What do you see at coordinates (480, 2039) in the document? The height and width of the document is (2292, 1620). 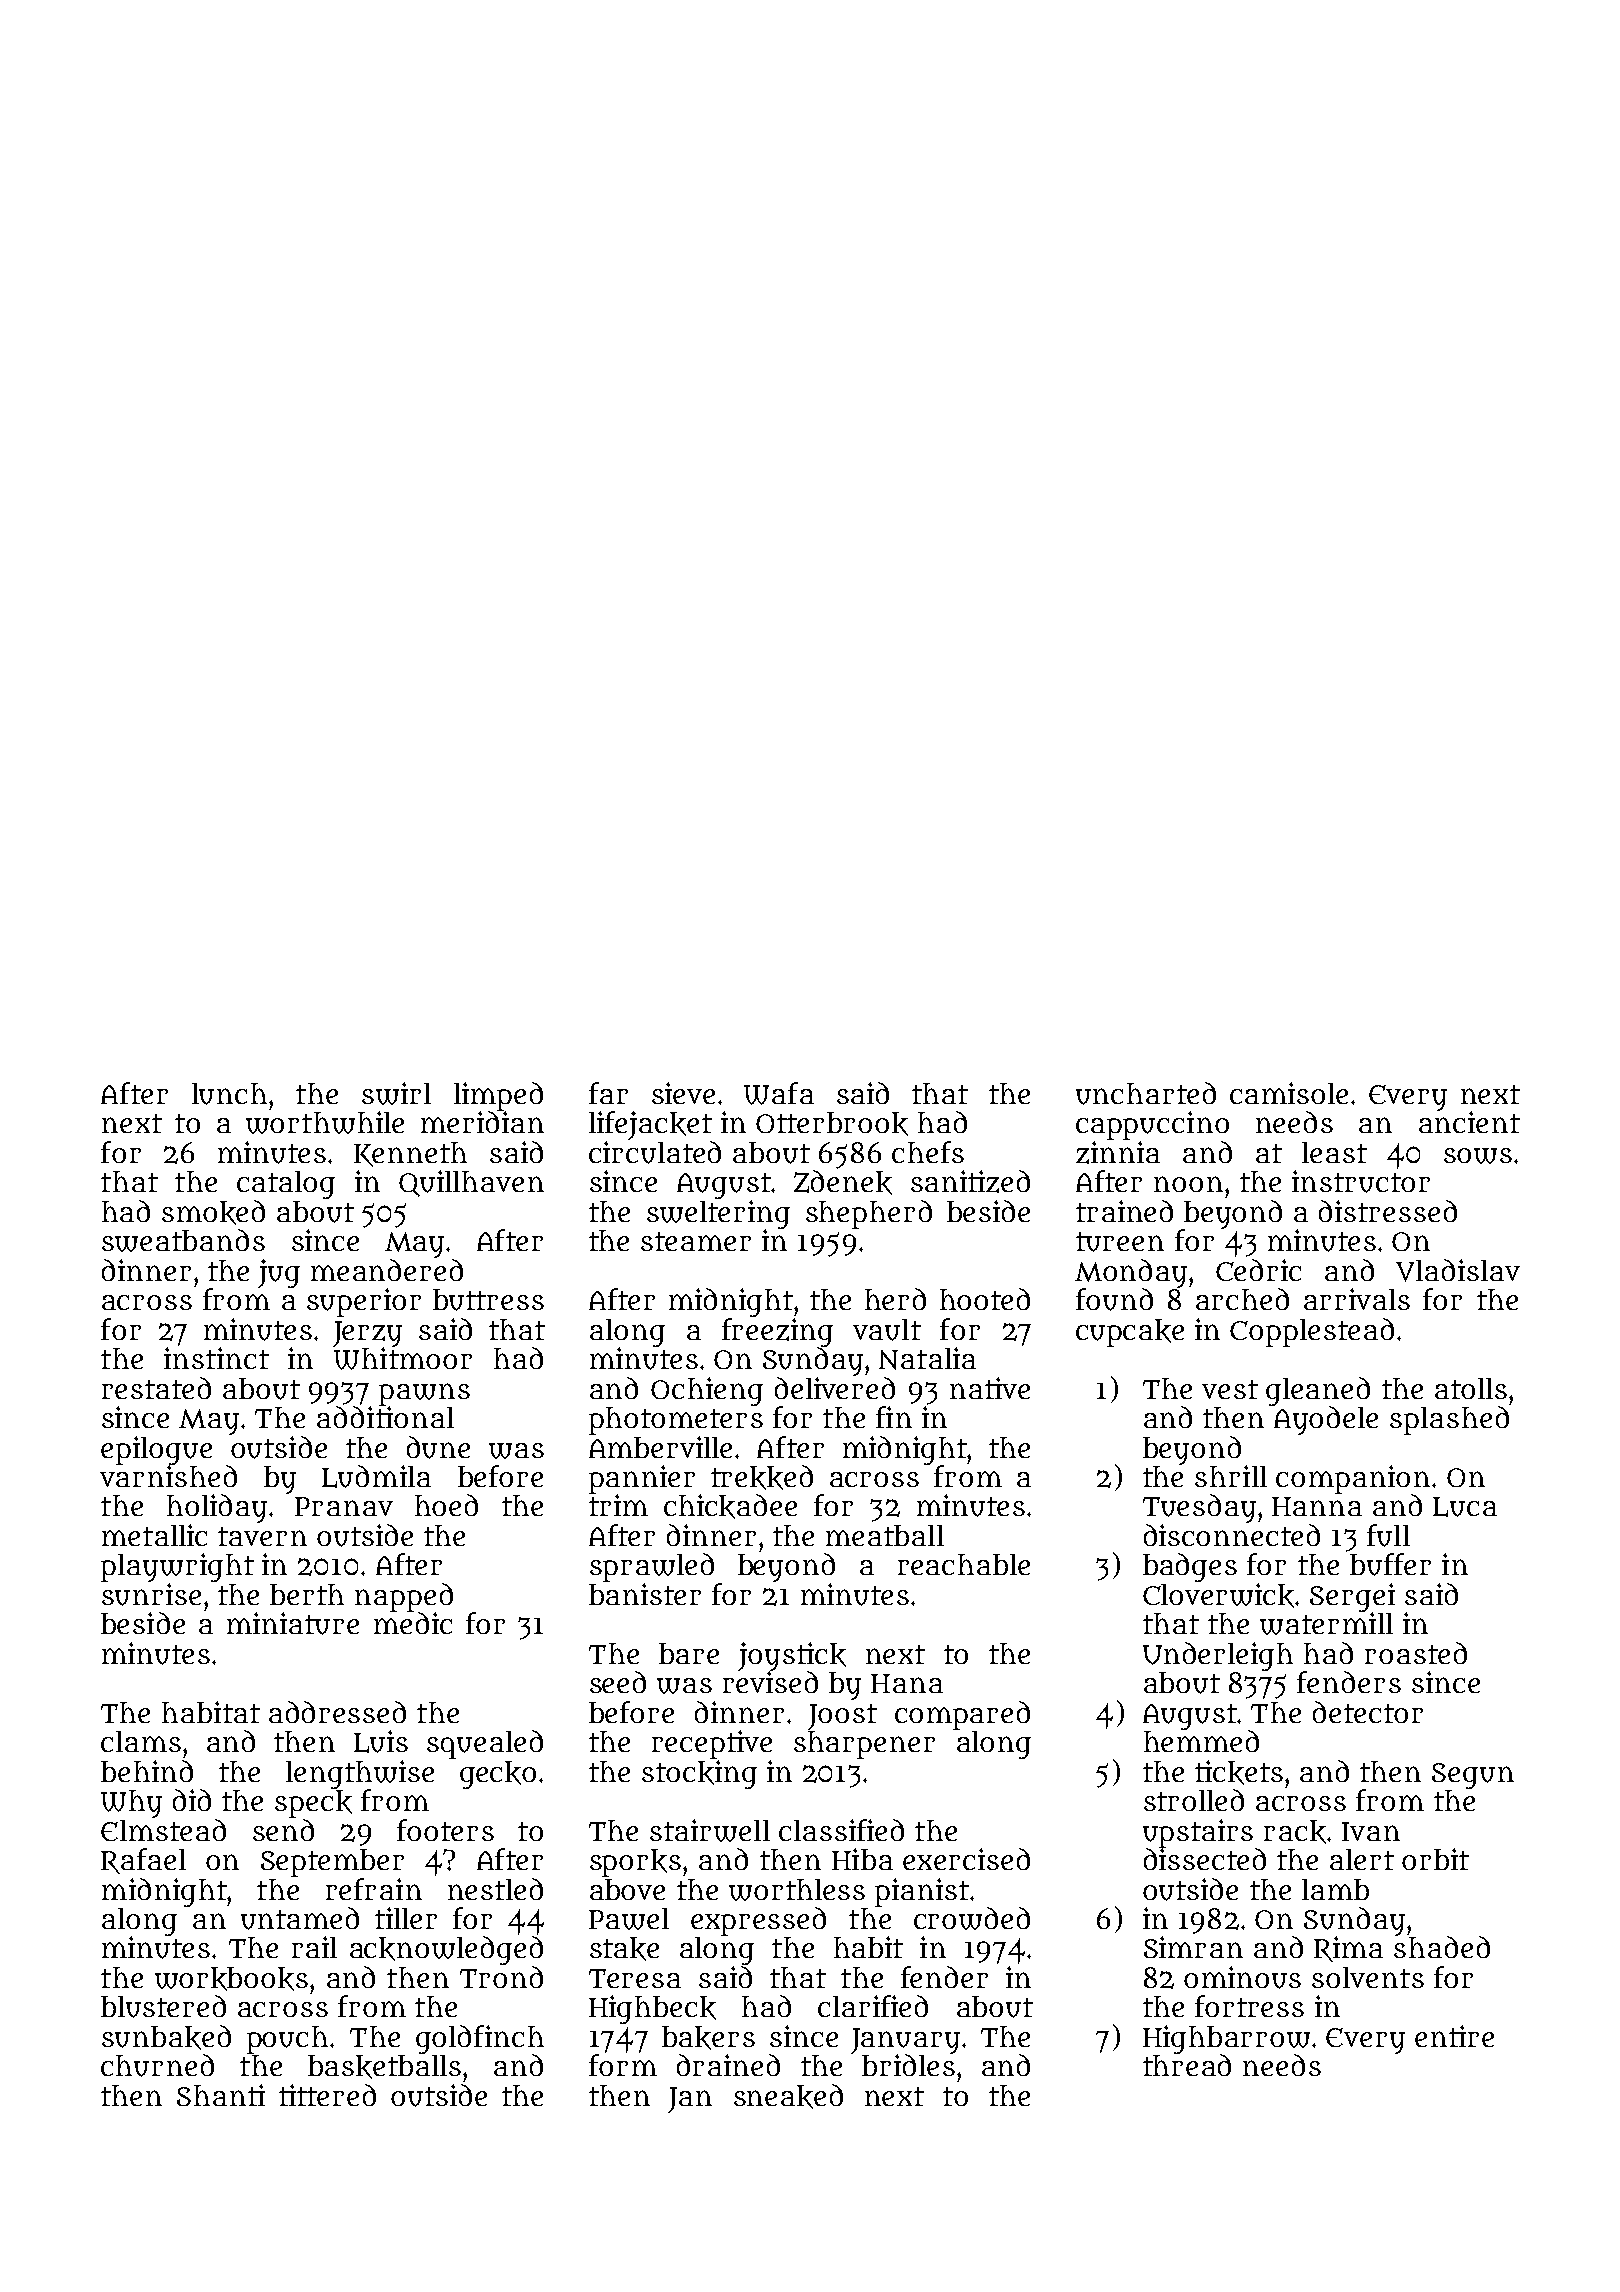 I see `goldfinch` at bounding box center [480, 2039].
